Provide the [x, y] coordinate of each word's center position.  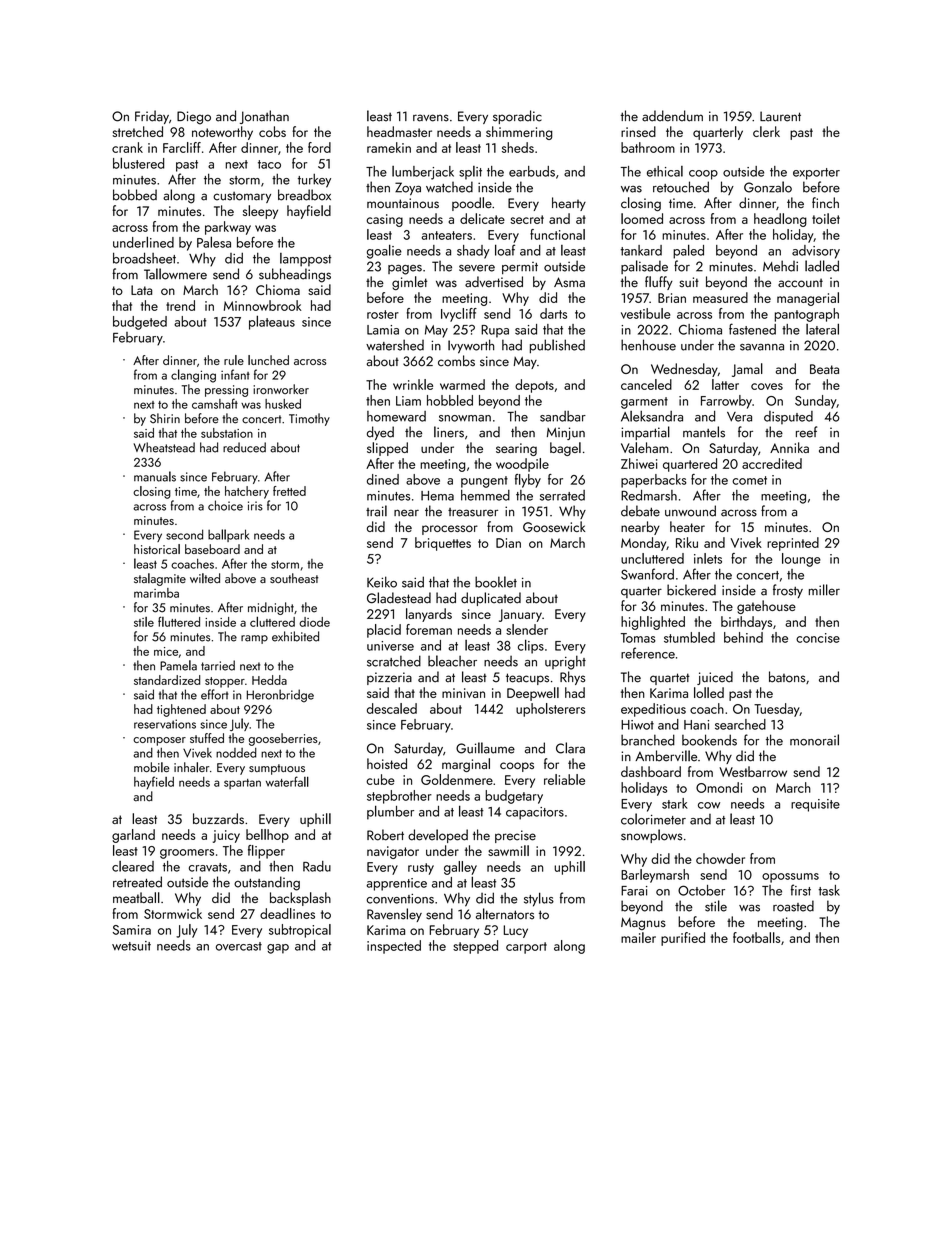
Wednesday [684, 370]
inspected [394, 947]
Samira [132, 930]
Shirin [165, 418]
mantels [704, 432]
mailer [638, 937]
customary [242, 197]
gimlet [409, 283]
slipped [387, 449]
